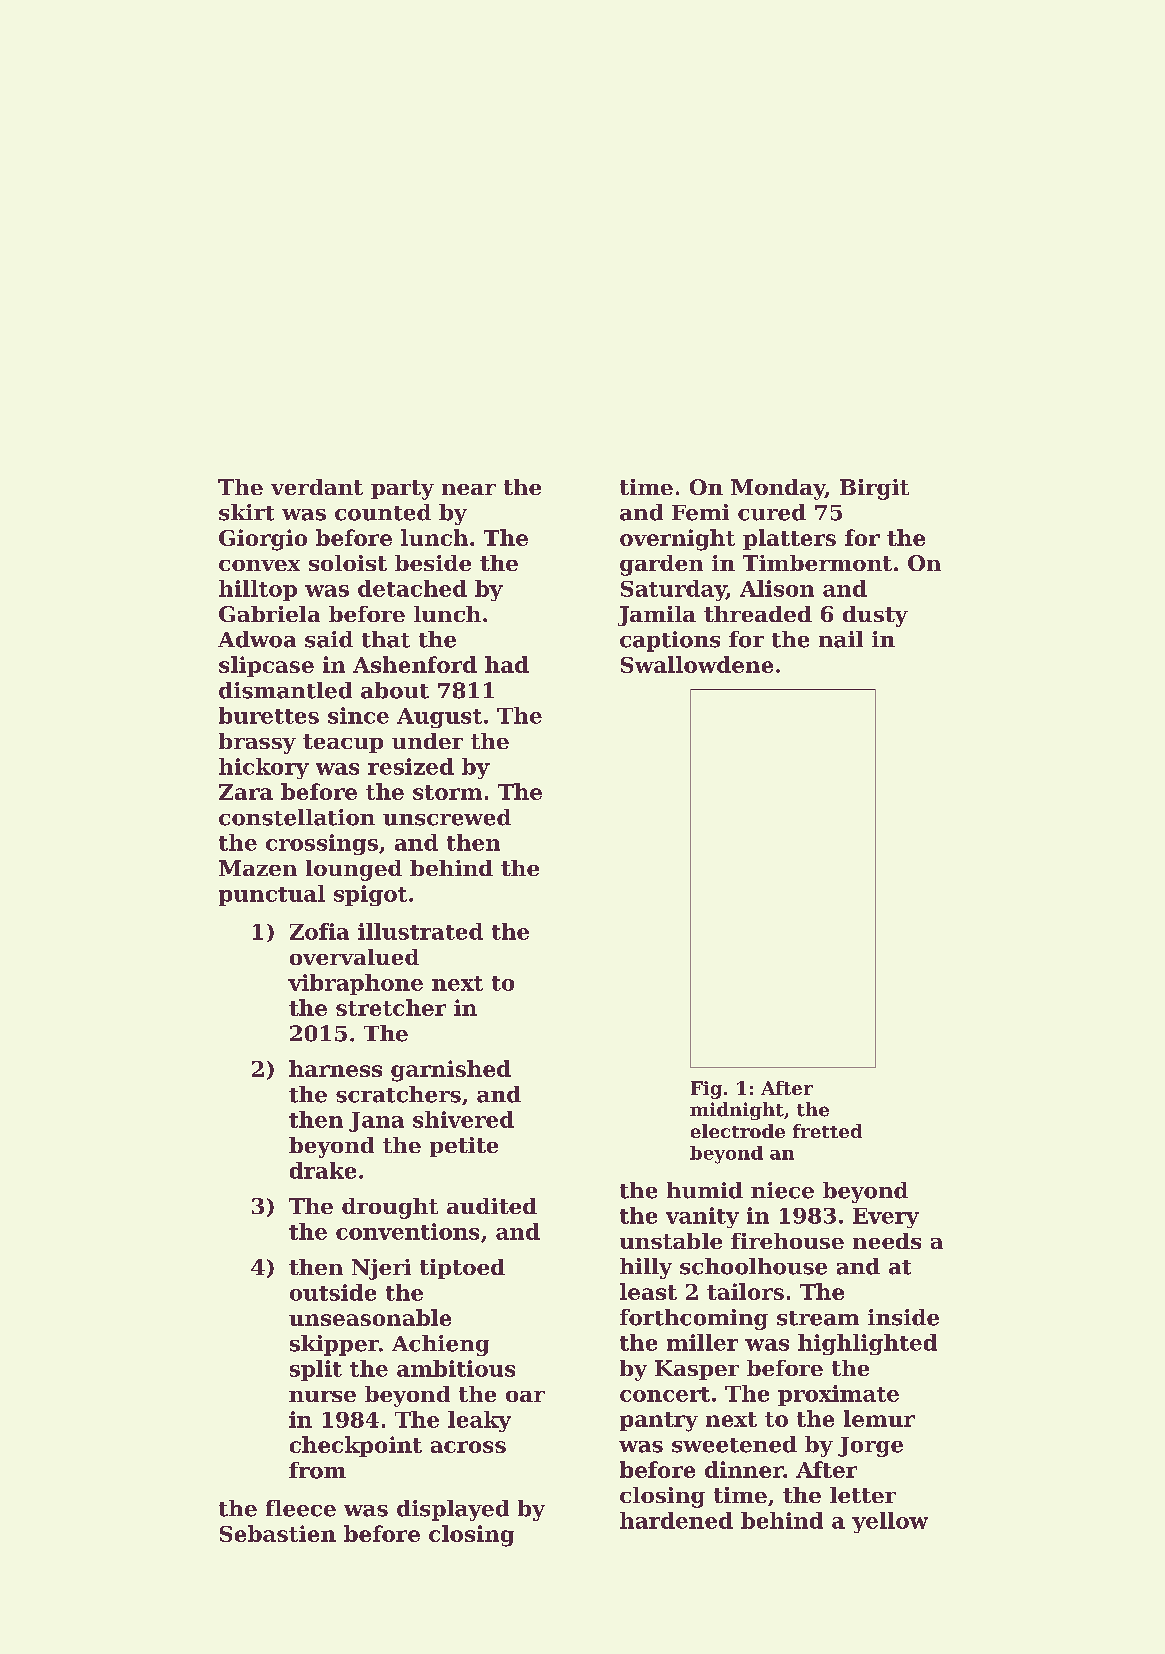 This page has width=1165, height=1654. I want to click on fretted, so click(827, 1131).
